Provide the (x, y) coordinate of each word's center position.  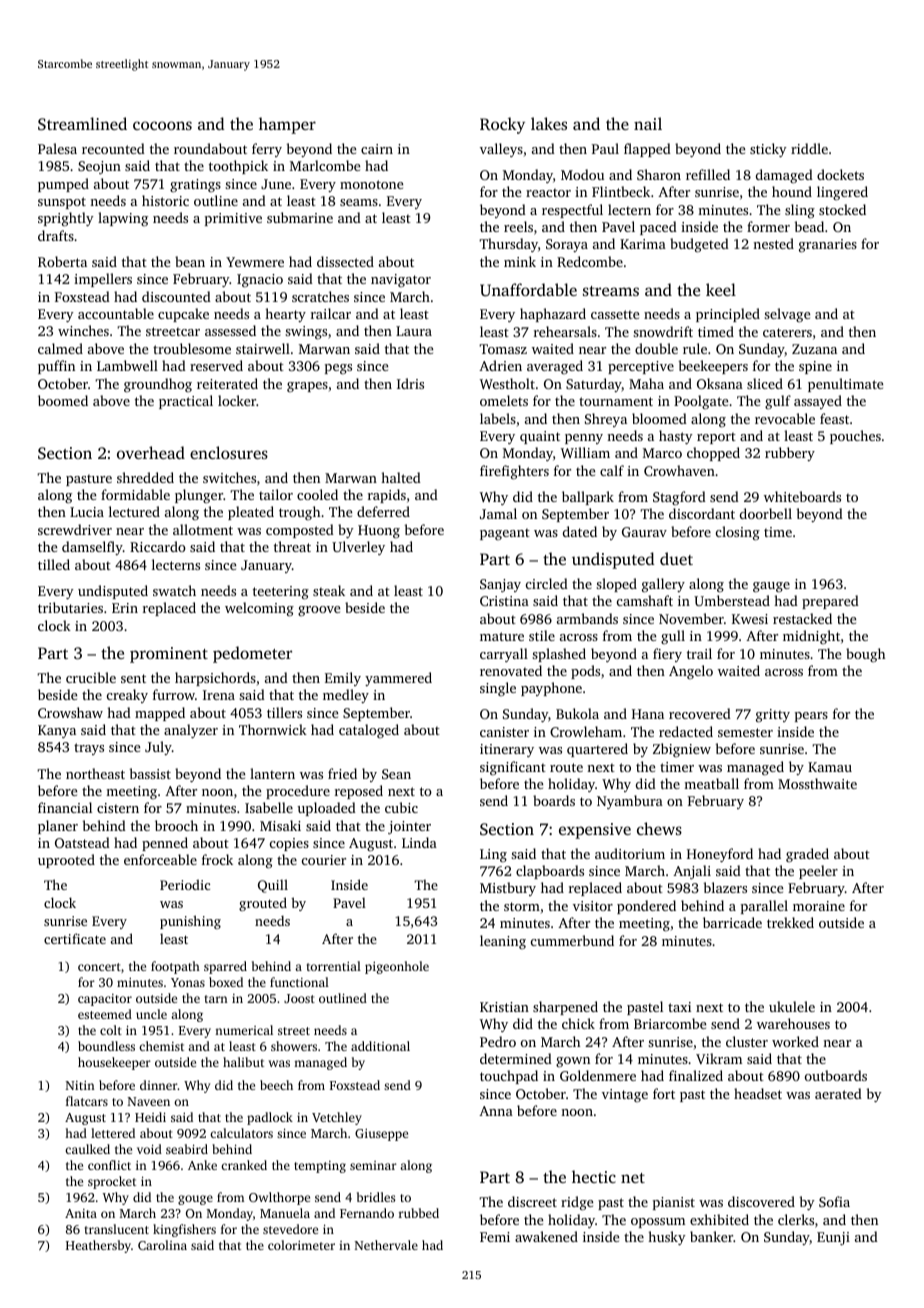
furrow (174, 694)
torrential (334, 966)
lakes (549, 123)
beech (276, 1085)
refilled (708, 174)
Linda (419, 842)
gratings (195, 185)
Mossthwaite (817, 783)
